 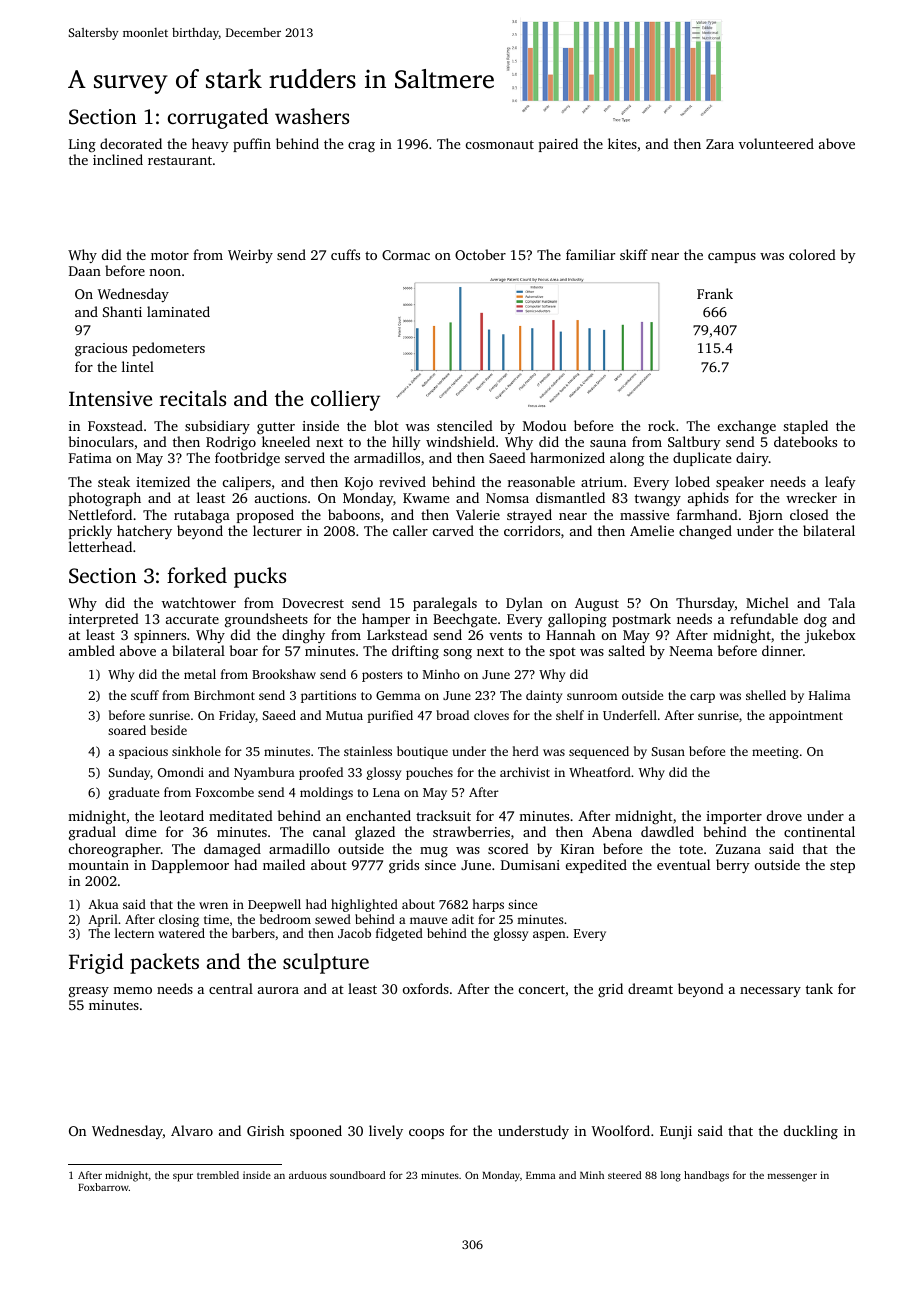 I want to click on Weirby, so click(x=250, y=256).
